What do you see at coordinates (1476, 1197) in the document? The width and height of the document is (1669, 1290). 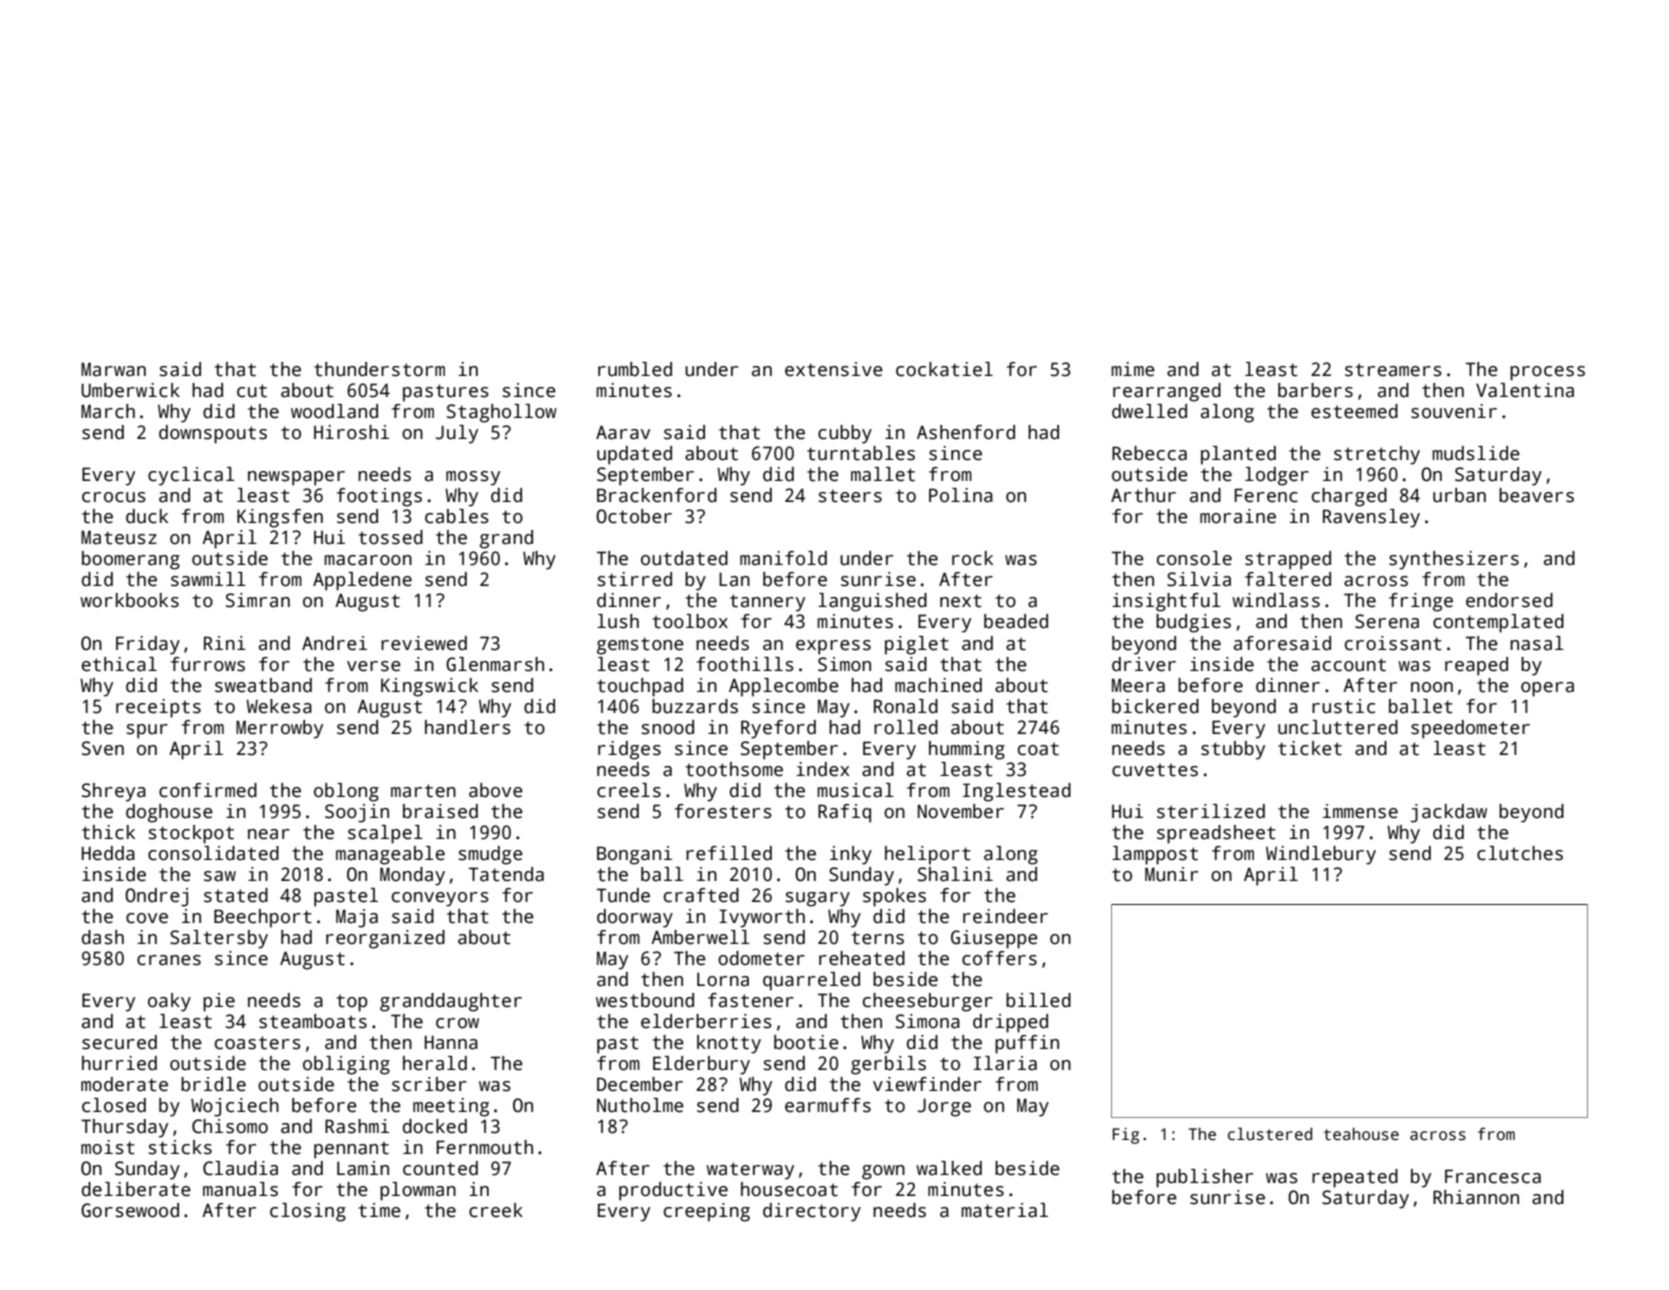 I see `Rhiannon` at bounding box center [1476, 1197].
